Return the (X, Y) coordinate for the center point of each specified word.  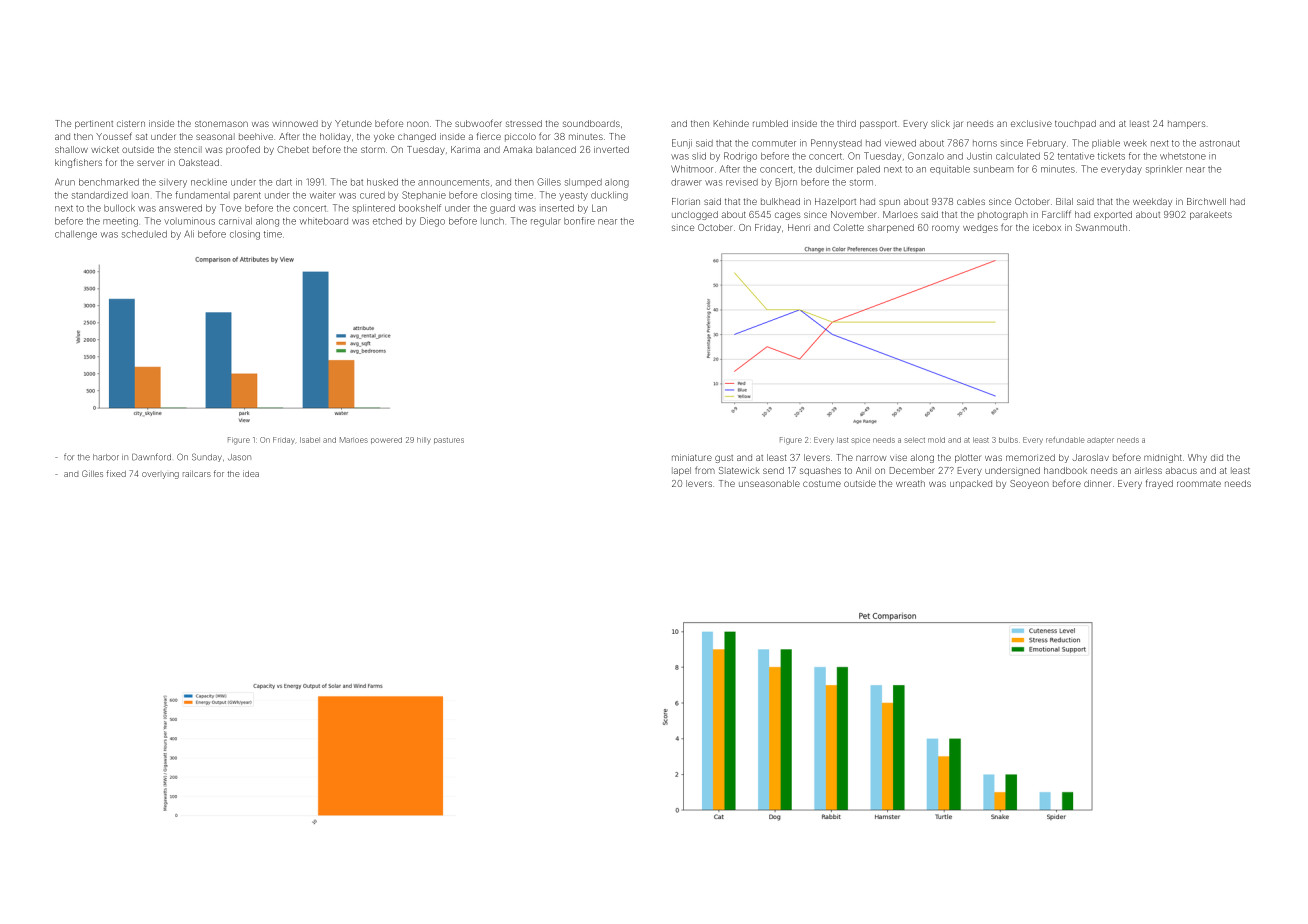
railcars (197, 473)
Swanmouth (1101, 227)
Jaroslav (1090, 457)
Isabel (310, 440)
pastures (449, 441)
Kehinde (731, 123)
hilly (424, 440)
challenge (76, 235)
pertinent (94, 124)
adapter (1100, 441)
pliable (1106, 143)
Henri (799, 227)
